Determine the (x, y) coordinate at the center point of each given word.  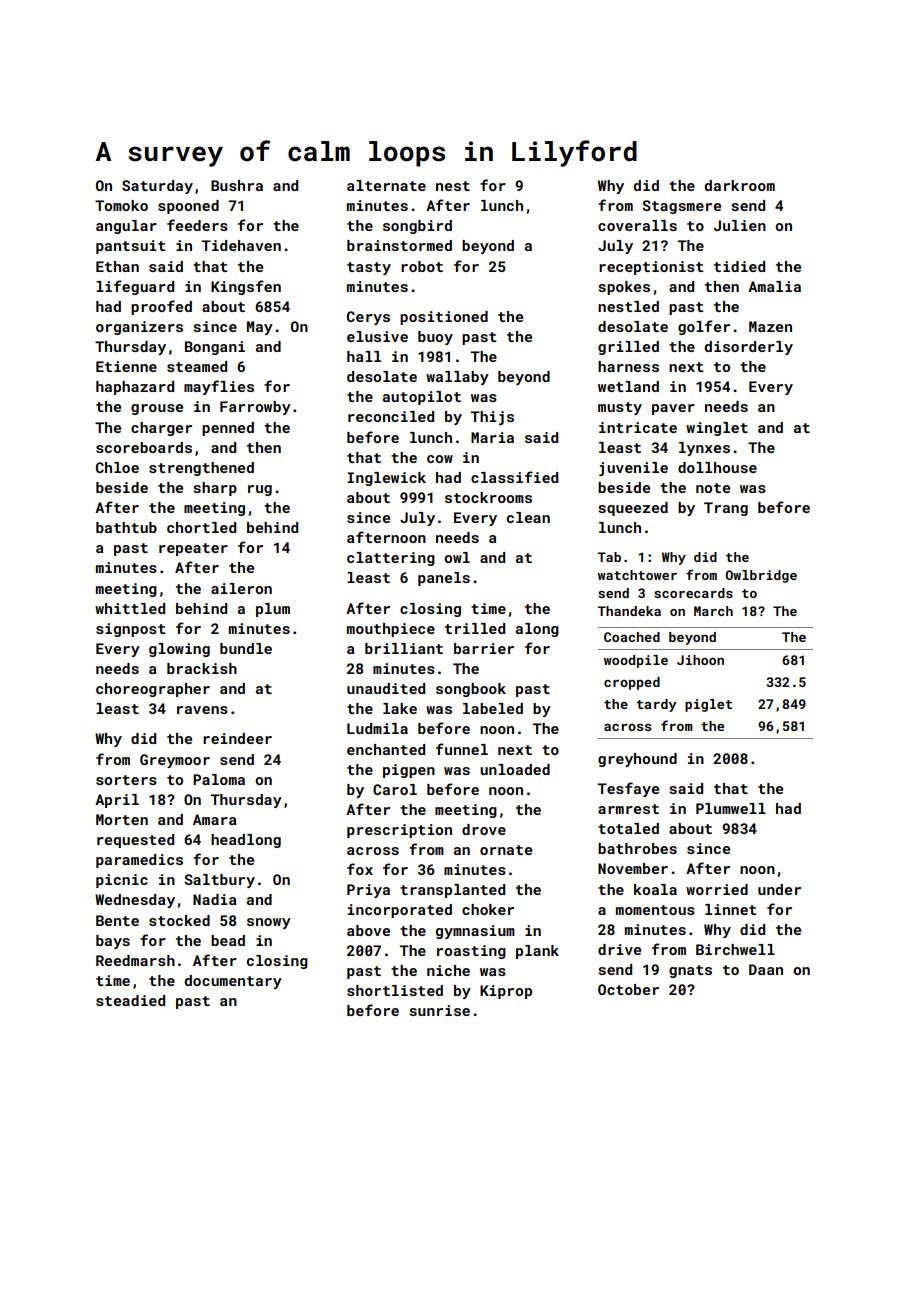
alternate (386, 185)
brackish (202, 668)
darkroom (739, 185)
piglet (708, 705)
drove (484, 829)
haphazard (135, 388)
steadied (130, 1000)
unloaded (515, 769)
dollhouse (717, 467)
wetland (628, 386)
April (117, 801)
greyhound (637, 760)
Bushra (237, 185)
